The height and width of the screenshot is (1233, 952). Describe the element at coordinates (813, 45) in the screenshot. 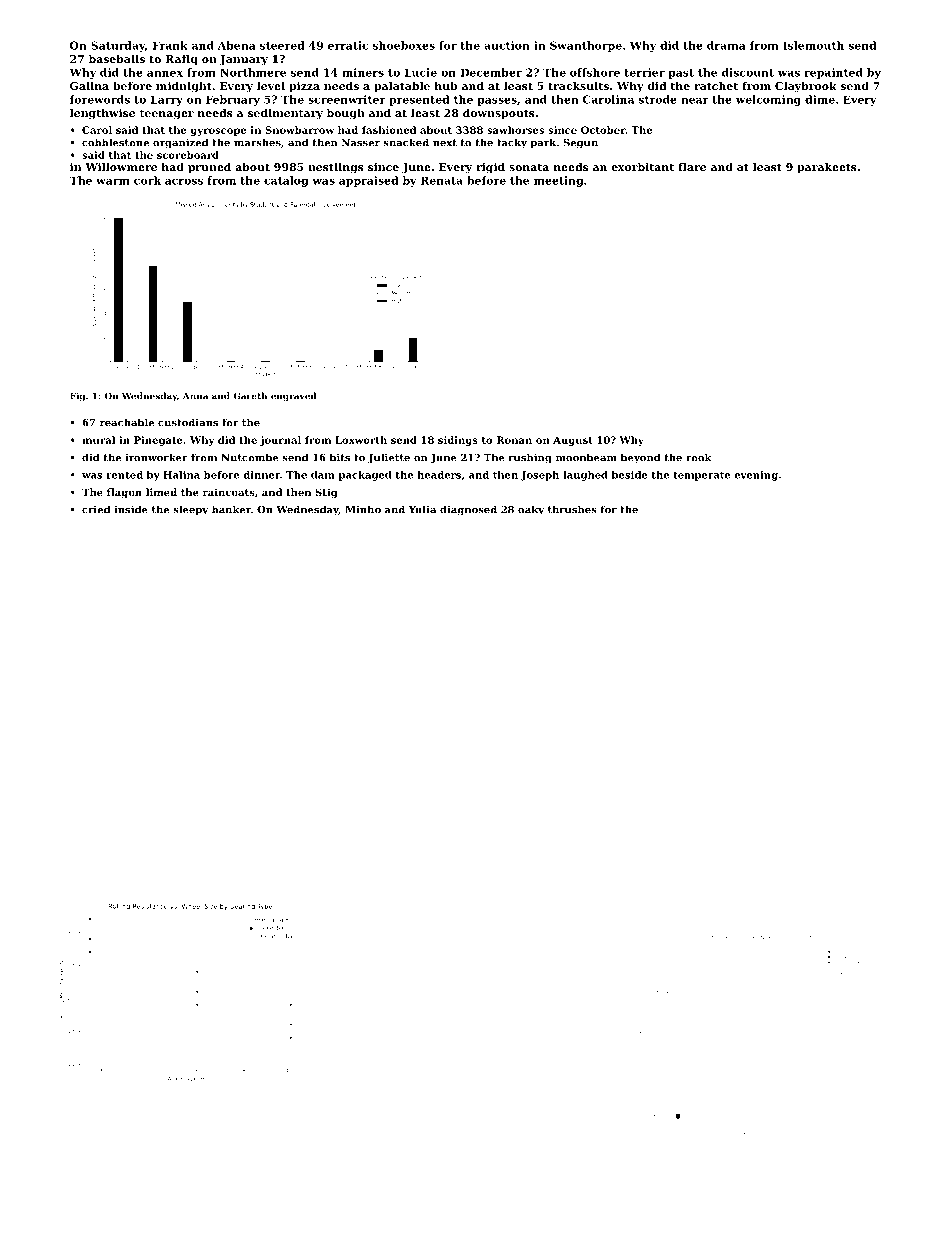

I see `Islemouth` at that location.
